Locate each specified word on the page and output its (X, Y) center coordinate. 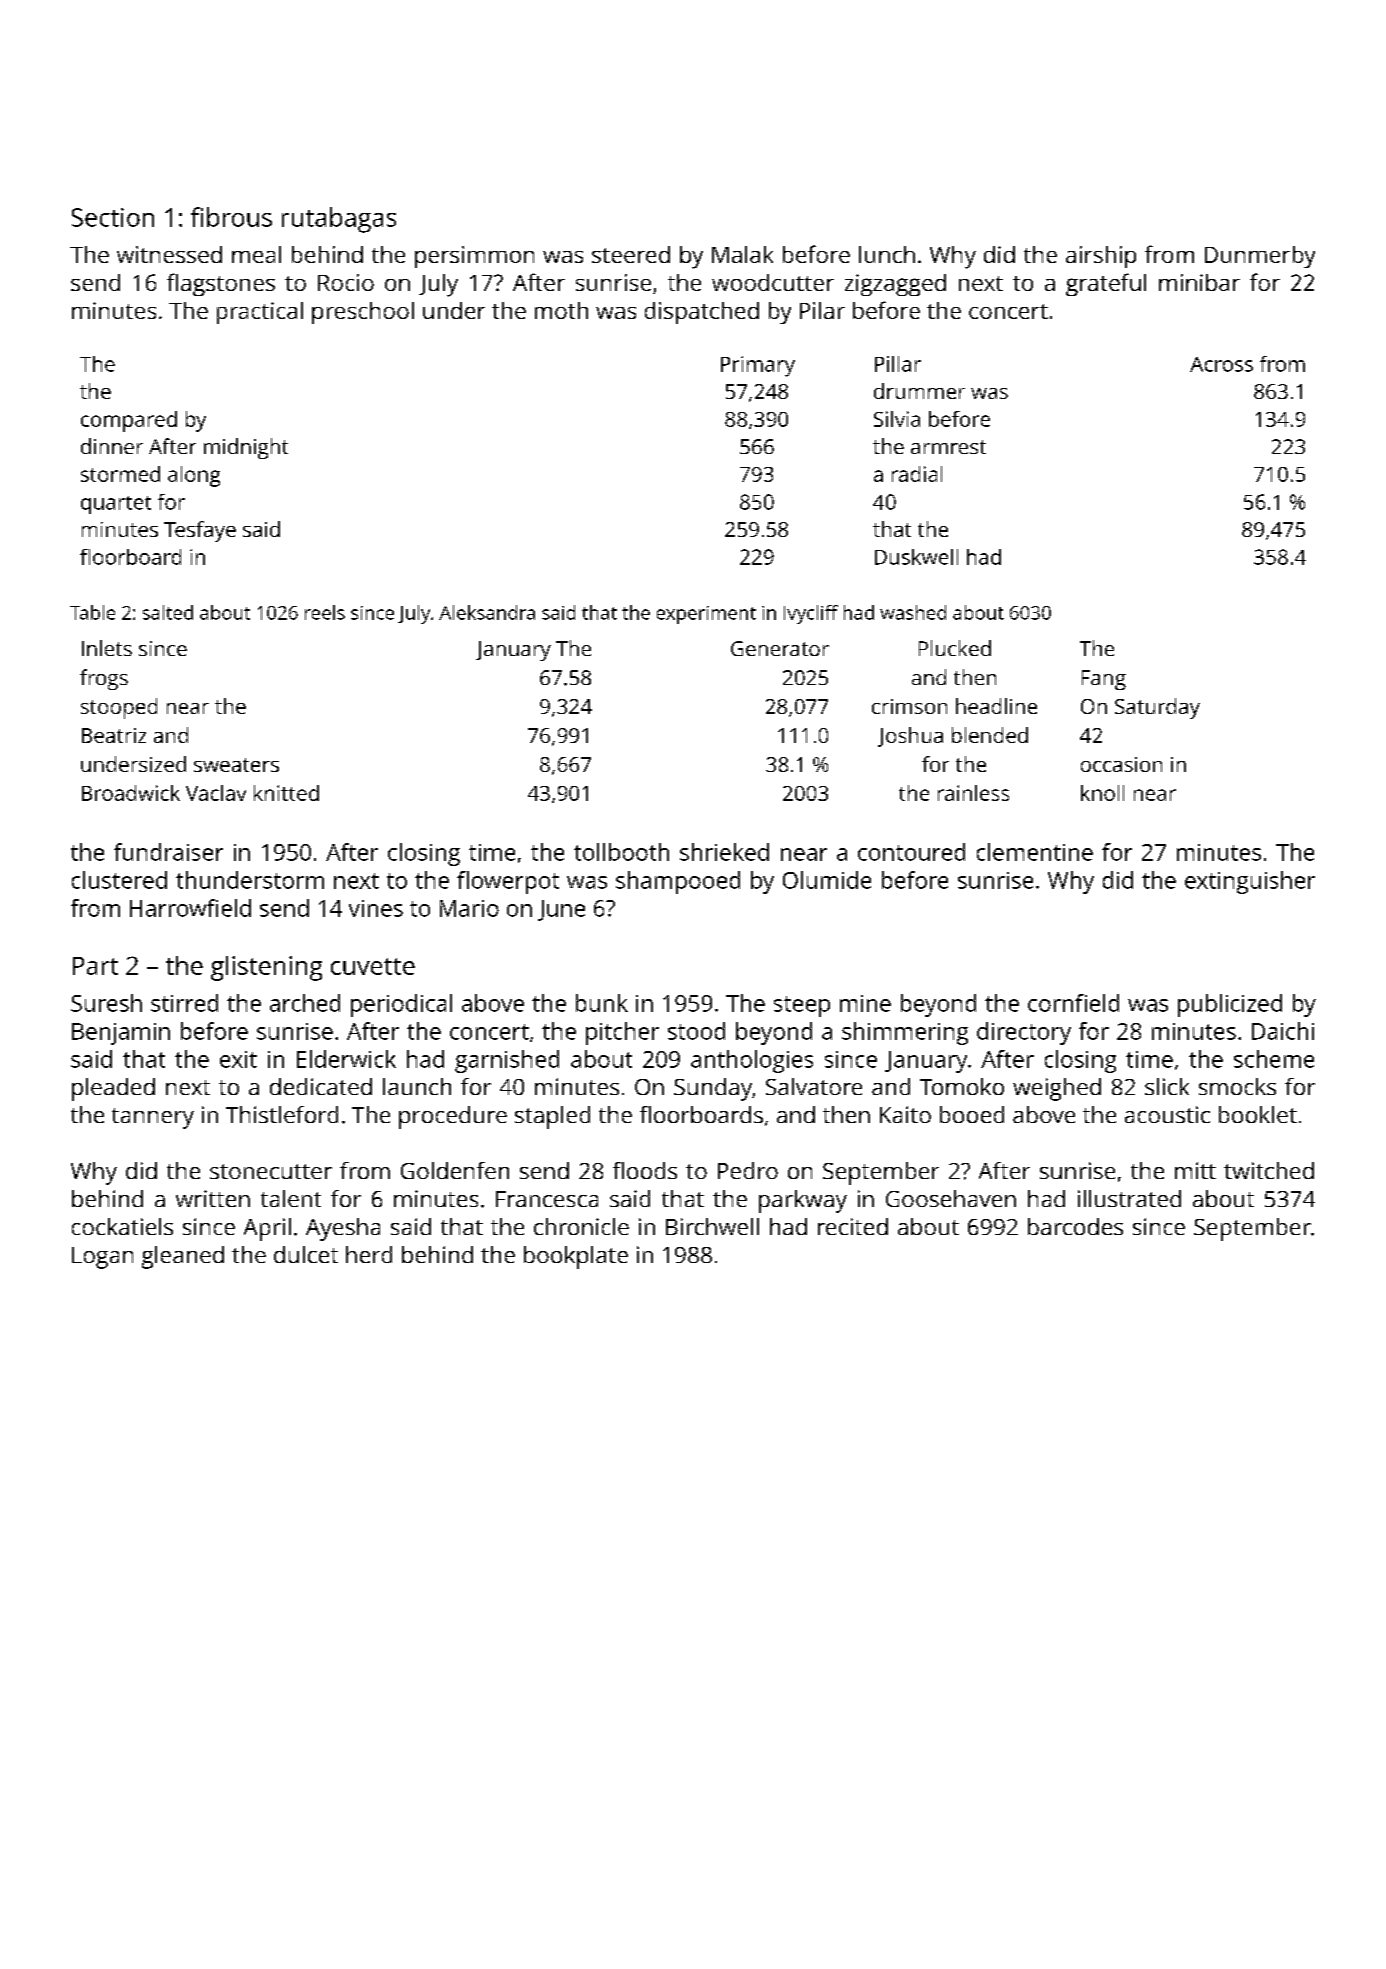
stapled (552, 1117)
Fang (1104, 680)
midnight (246, 448)
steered (631, 254)
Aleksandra (487, 612)
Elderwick (346, 1059)
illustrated (1129, 1198)
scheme (1274, 1059)
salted (168, 612)
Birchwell (712, 1226)
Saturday (1157, 708)
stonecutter (271, 1171)
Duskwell (916, 557)
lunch (887, 254)
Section (113, 217)
